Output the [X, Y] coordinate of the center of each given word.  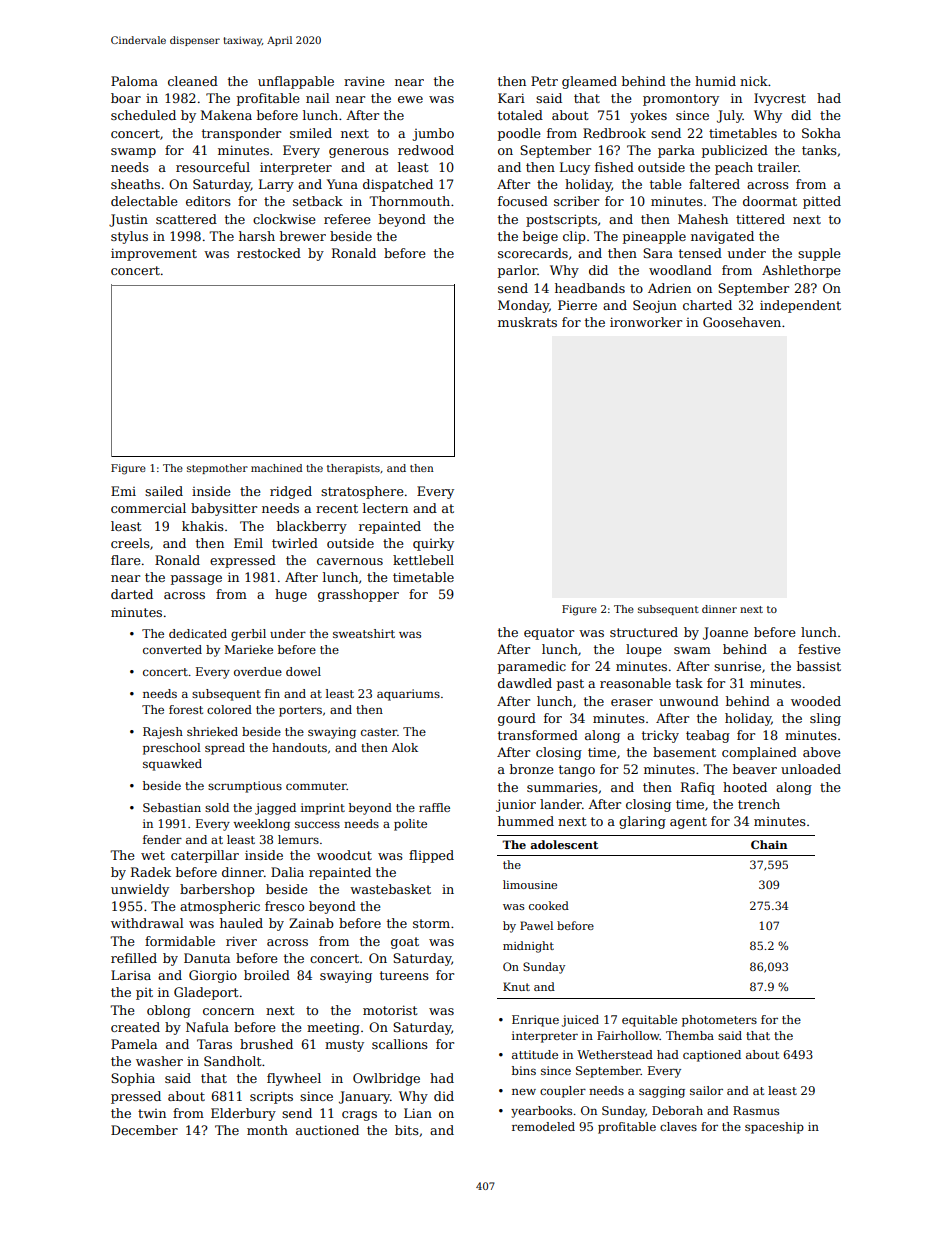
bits [407, 1130]
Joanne [725, 633]
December [144, 1130]
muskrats [527, 322]
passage [196, 580]
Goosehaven [742, 322]
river [241, 941]
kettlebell [423, 560]
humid [715, 81]
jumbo [433, 134]
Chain [769, 844]
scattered [186, 219]
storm [431, 923]
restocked [269, 253]
